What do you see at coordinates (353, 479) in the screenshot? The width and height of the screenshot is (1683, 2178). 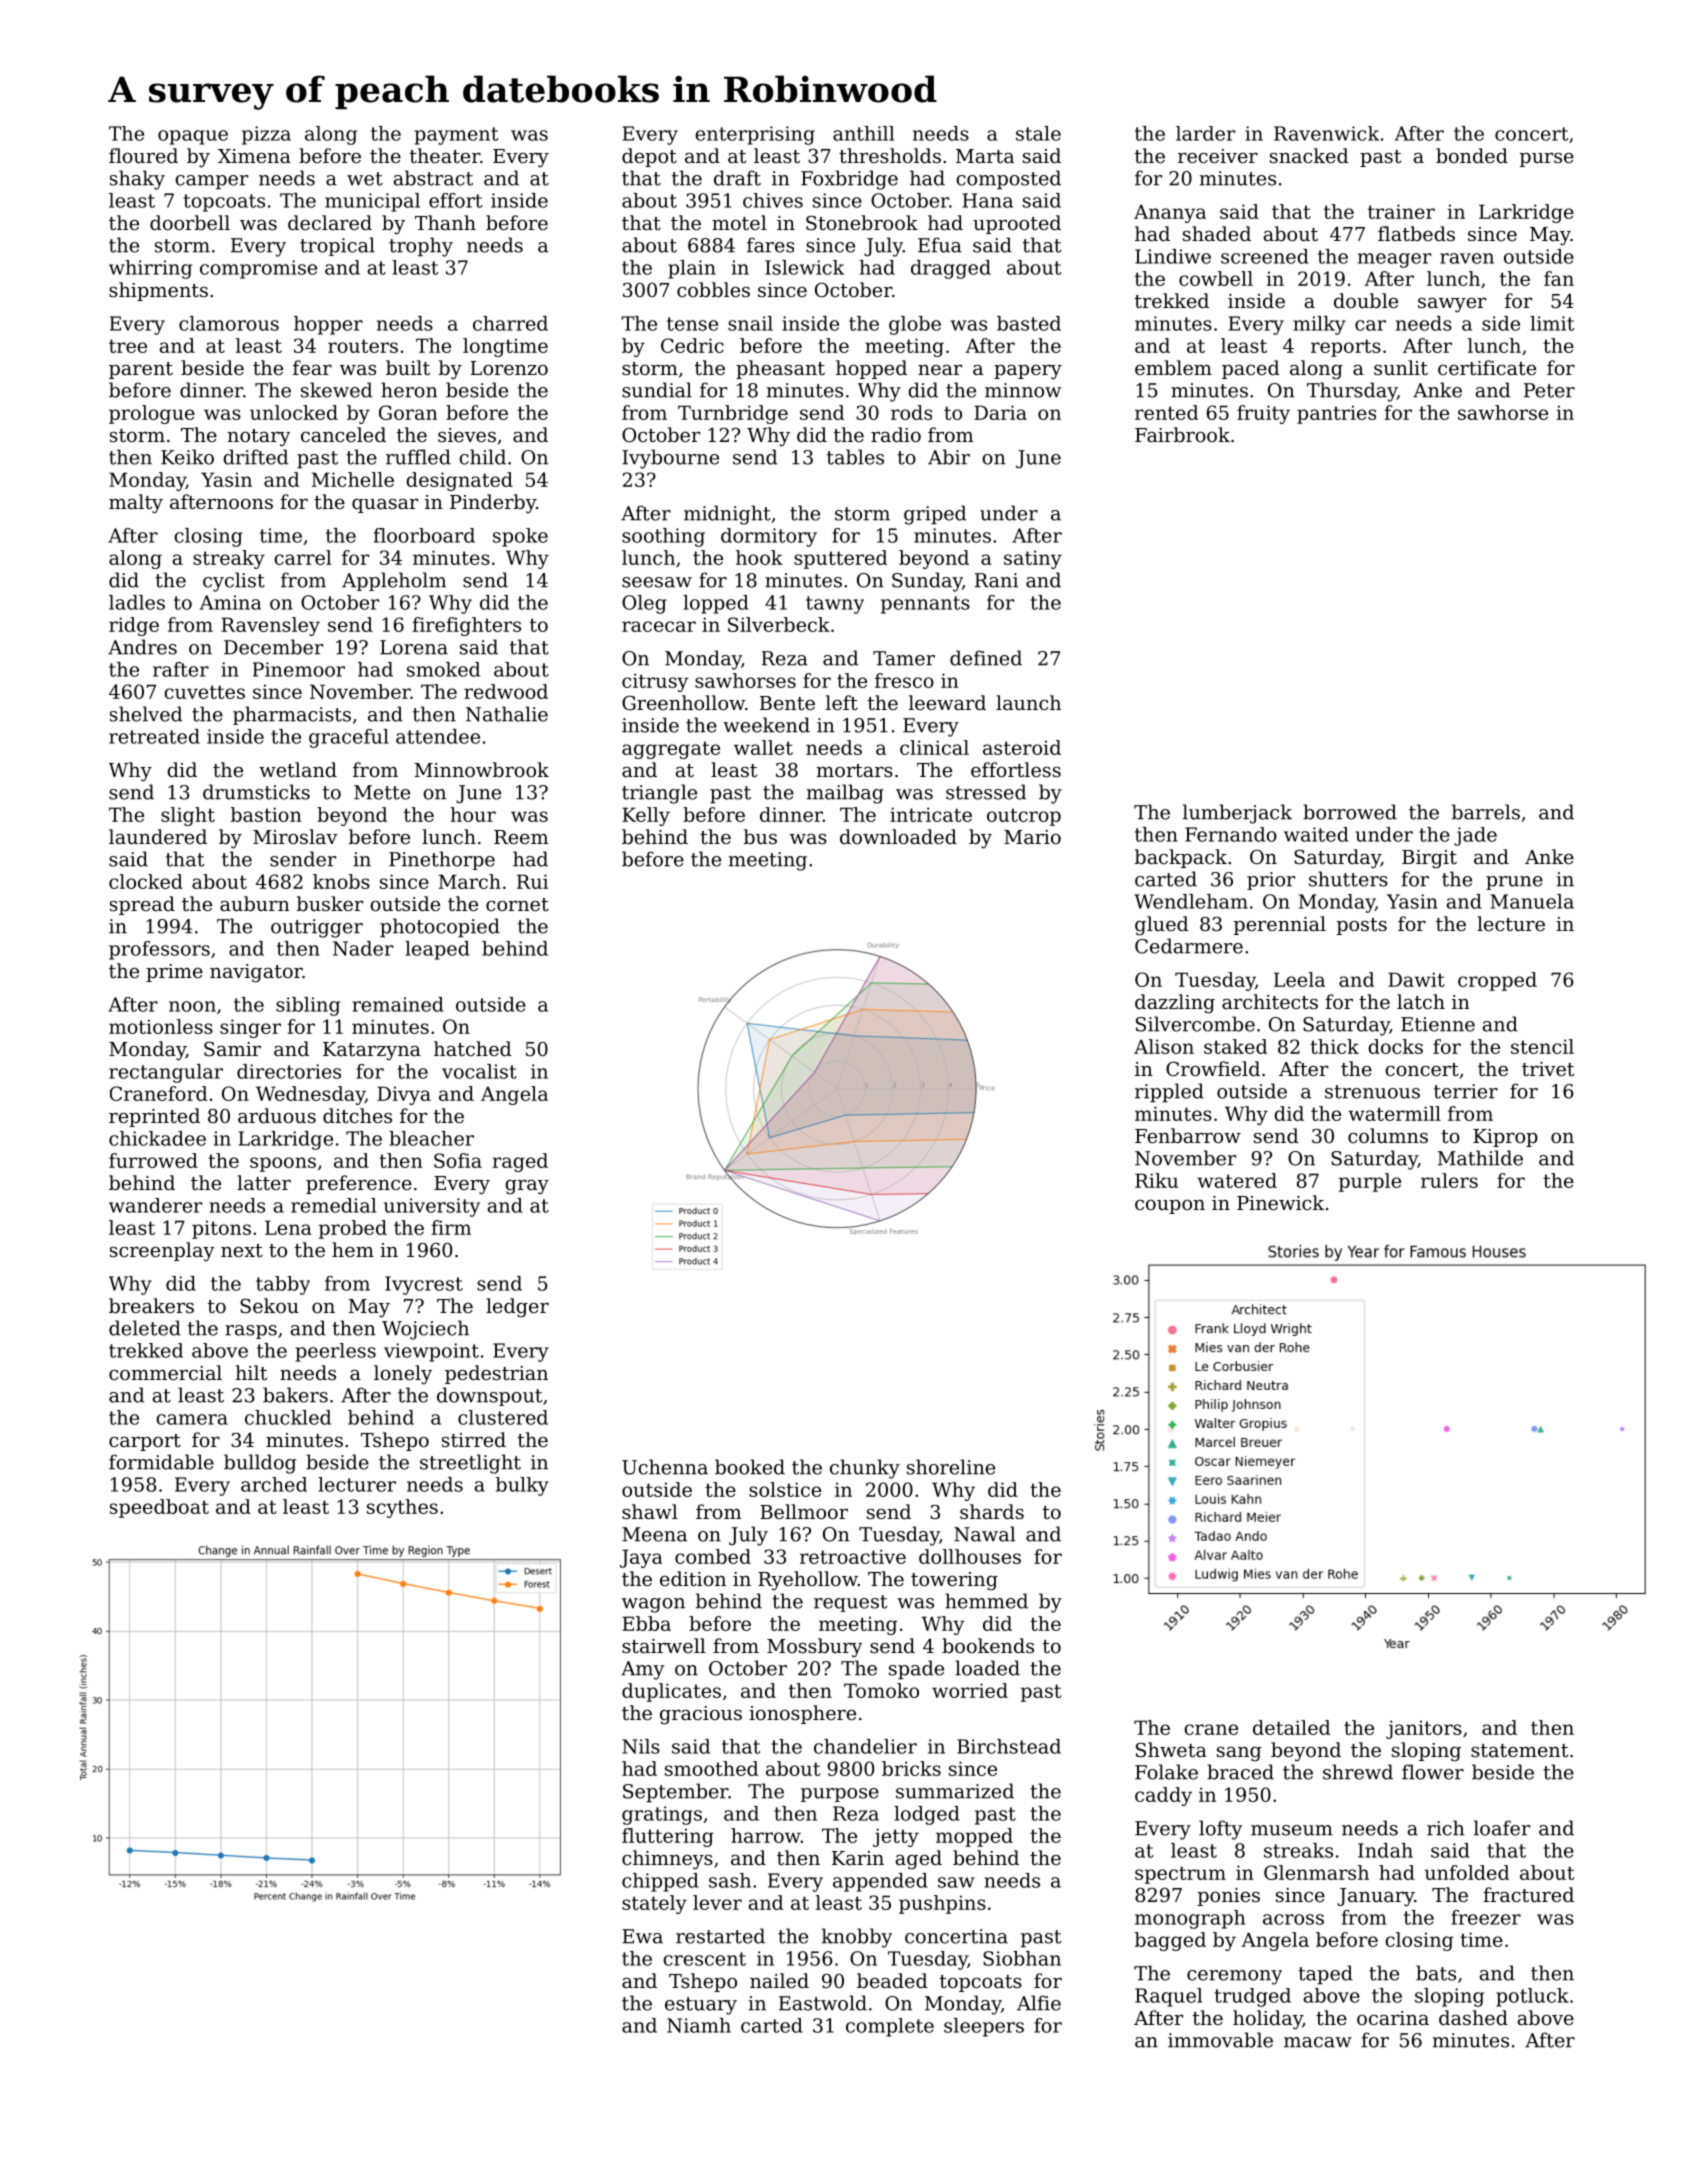 I see `Michelle` at bounding box center [353, 479].
